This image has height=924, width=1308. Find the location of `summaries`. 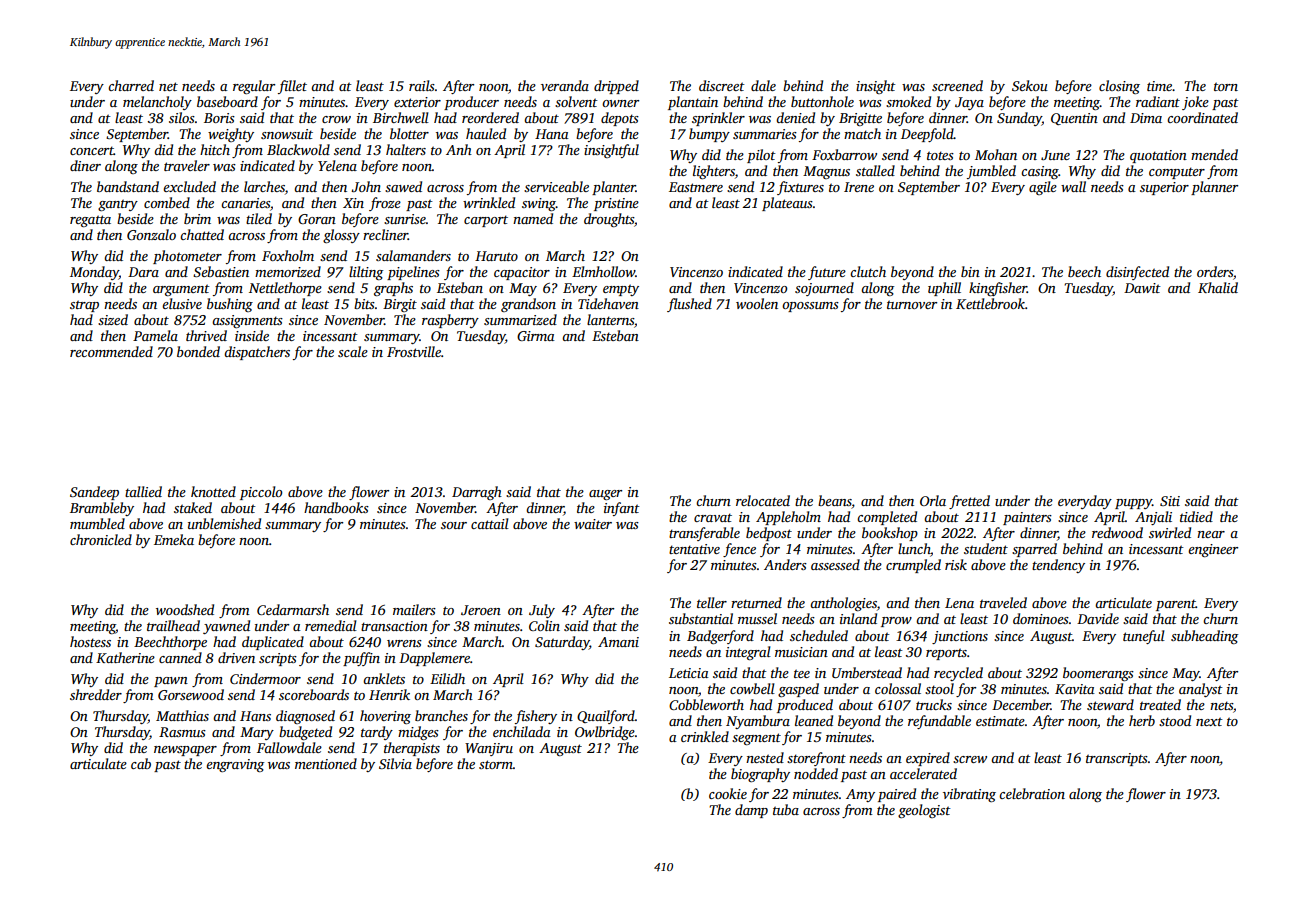

summaries is located at coordinates (765, 134).
